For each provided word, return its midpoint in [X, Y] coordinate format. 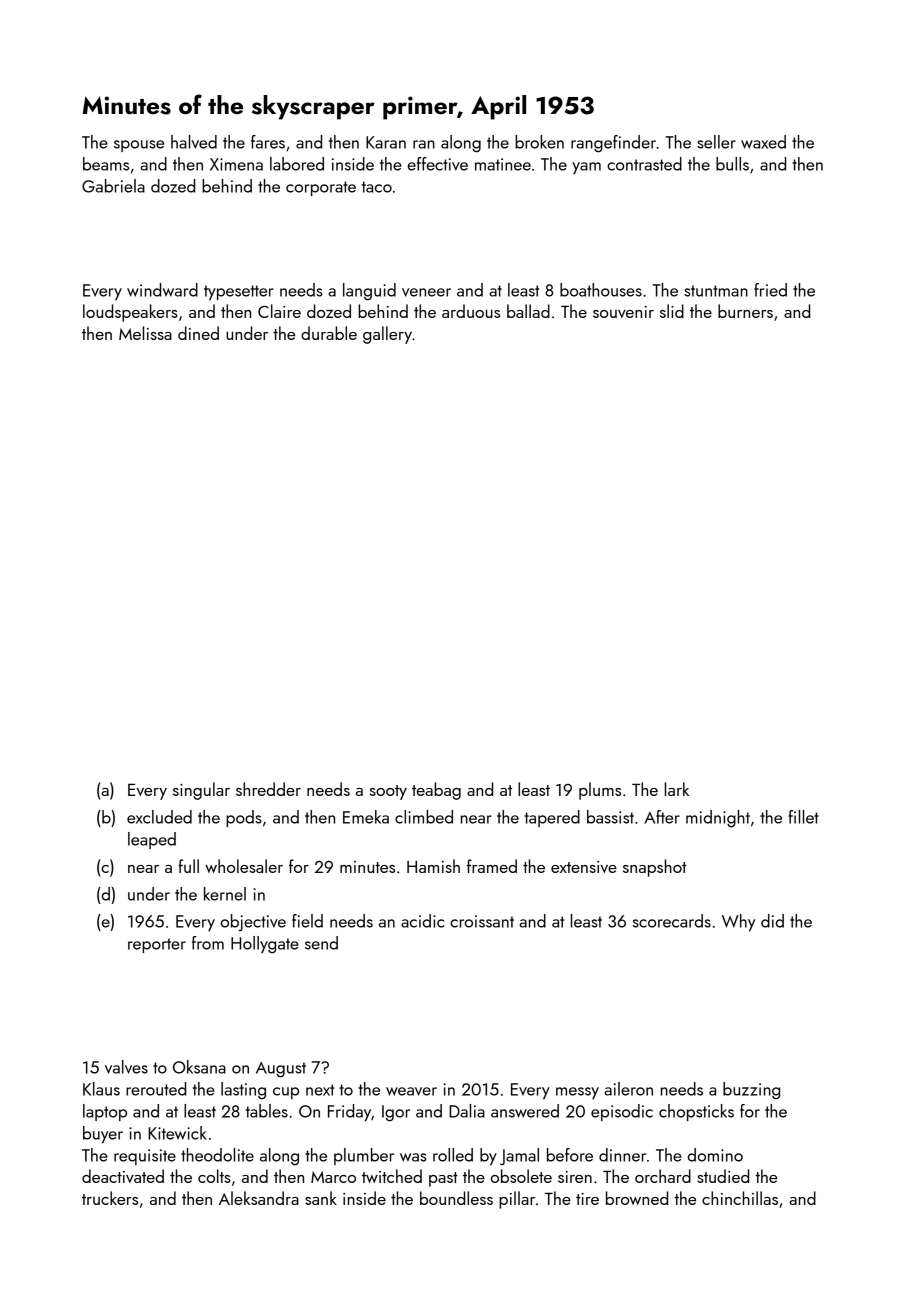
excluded [159, 817]
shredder [268, 789]
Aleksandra [259, 1198]
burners [745, 311]
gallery [387, 335]
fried [770, 290]
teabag [436, 791]
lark [677, 789]
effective [438, 164]
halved [194, 142]
